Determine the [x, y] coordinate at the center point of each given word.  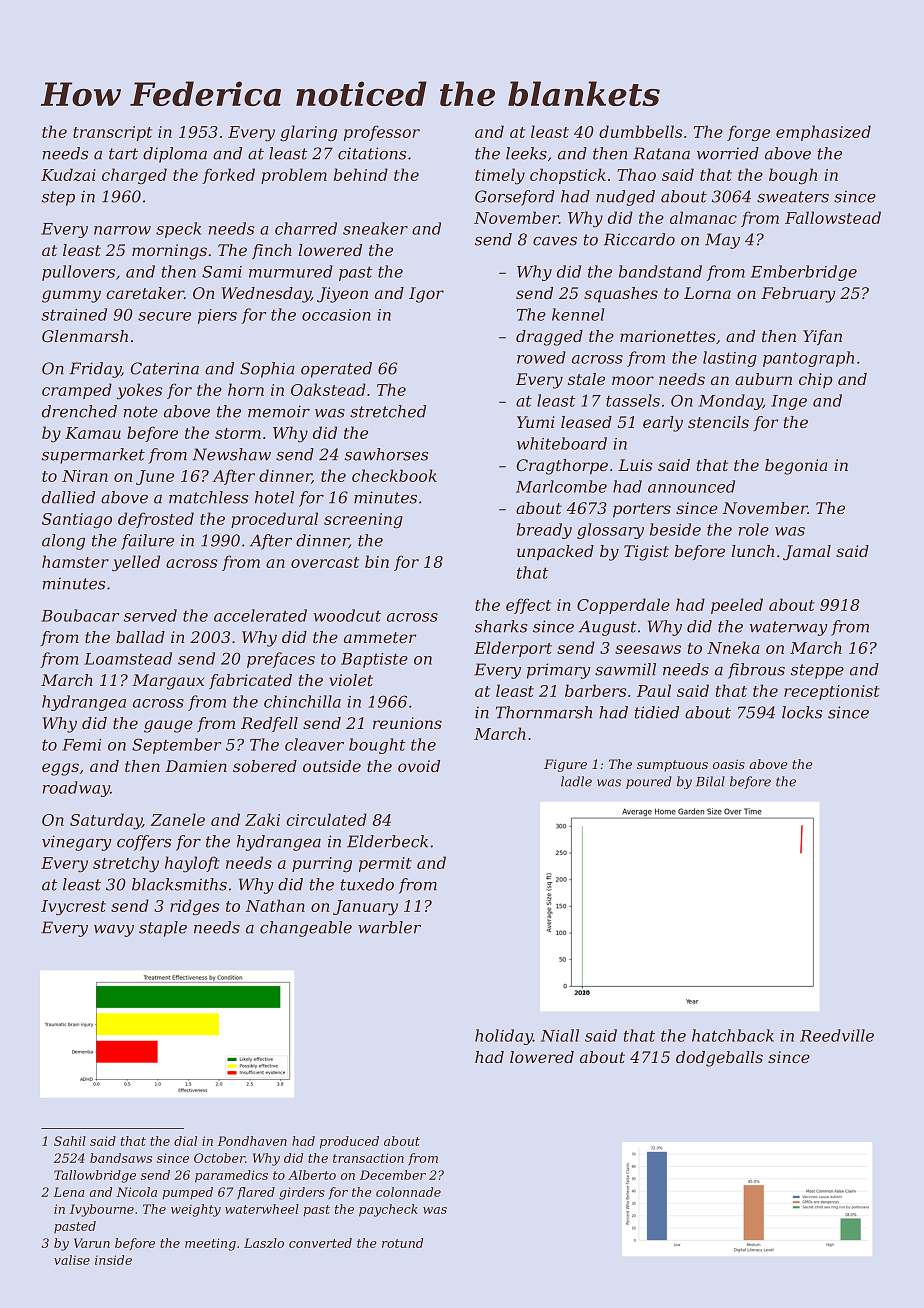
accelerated [260, 615]
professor [382, 133]
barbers [596, 690]
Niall [560, 1035]
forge [748, 133]
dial [185, 1141]
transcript [112, 133]
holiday [504, 1037]
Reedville [837, 1035]
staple [163, 929]
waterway [789, 628]
